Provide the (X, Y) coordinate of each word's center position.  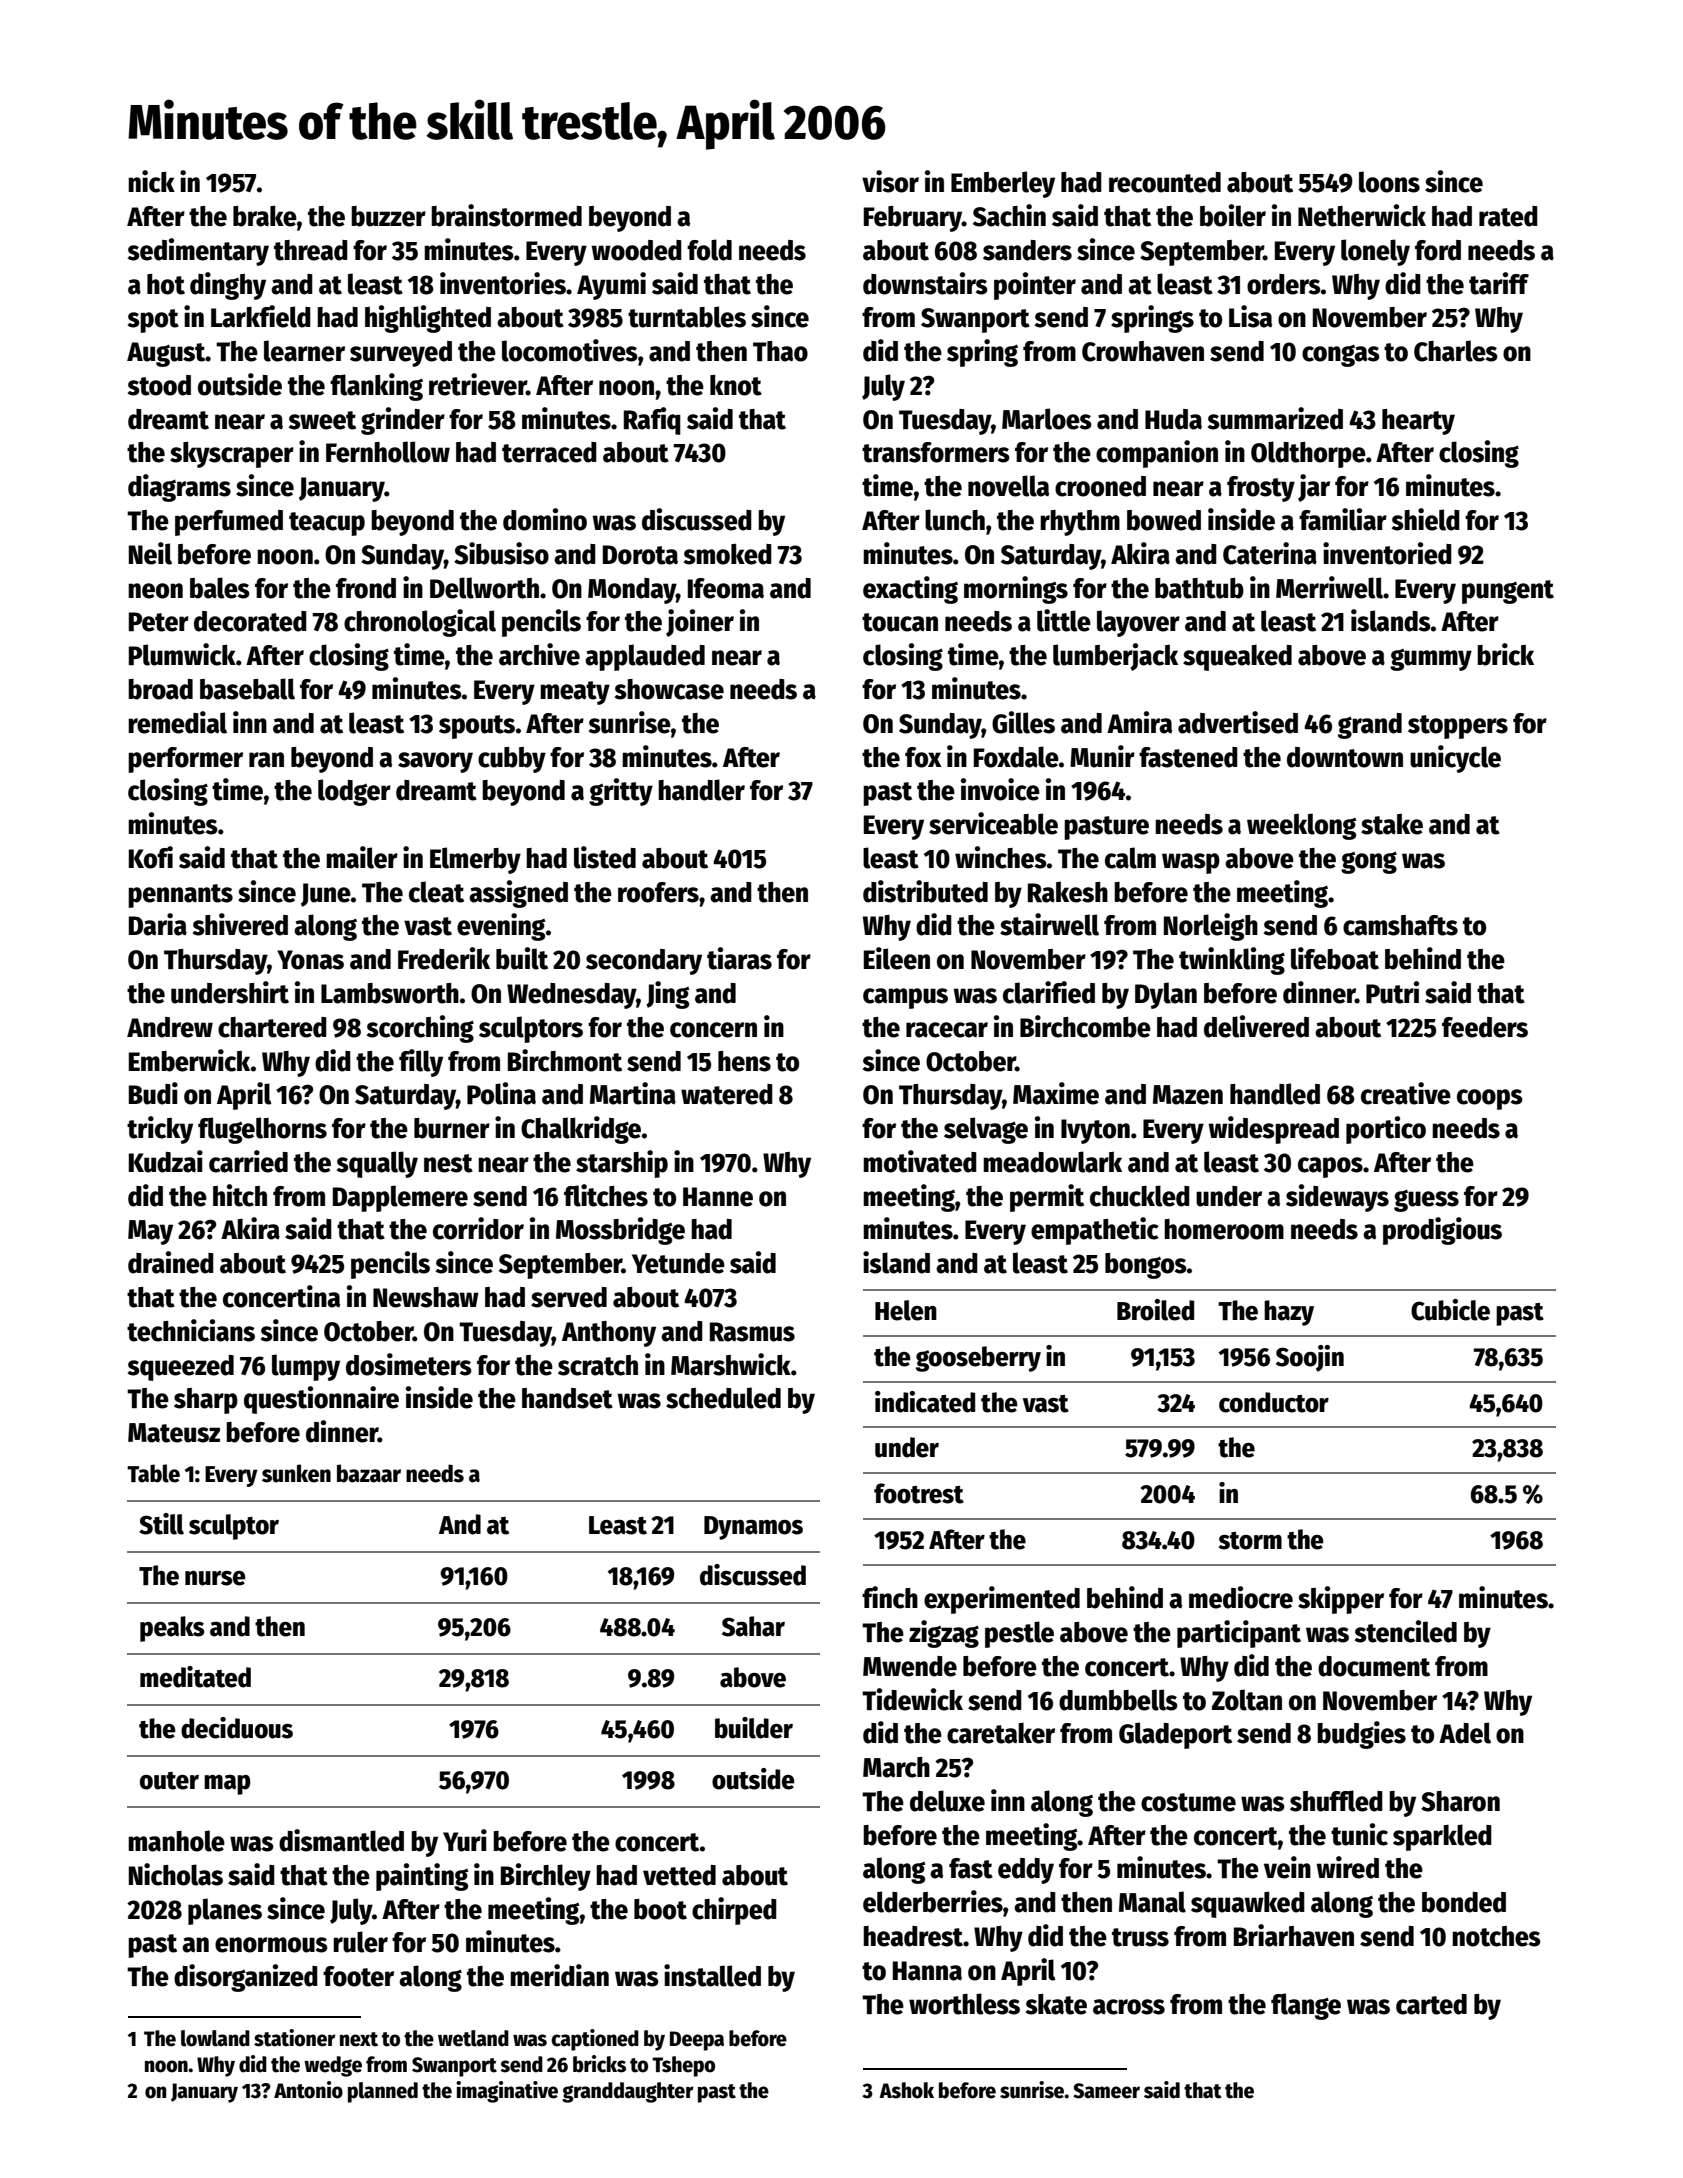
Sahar (753, 1626)
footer (358, 1976)
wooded (636, 250)
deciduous (237, 1728)
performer (185, 760)
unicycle (1455, 759)
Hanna (927, 1971)
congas (1341, 355)
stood (159, 385)
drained (171, 1262)
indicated (925, 1402)
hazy (1289, 1313)
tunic (1359, 1834)
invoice (1000, 789)
